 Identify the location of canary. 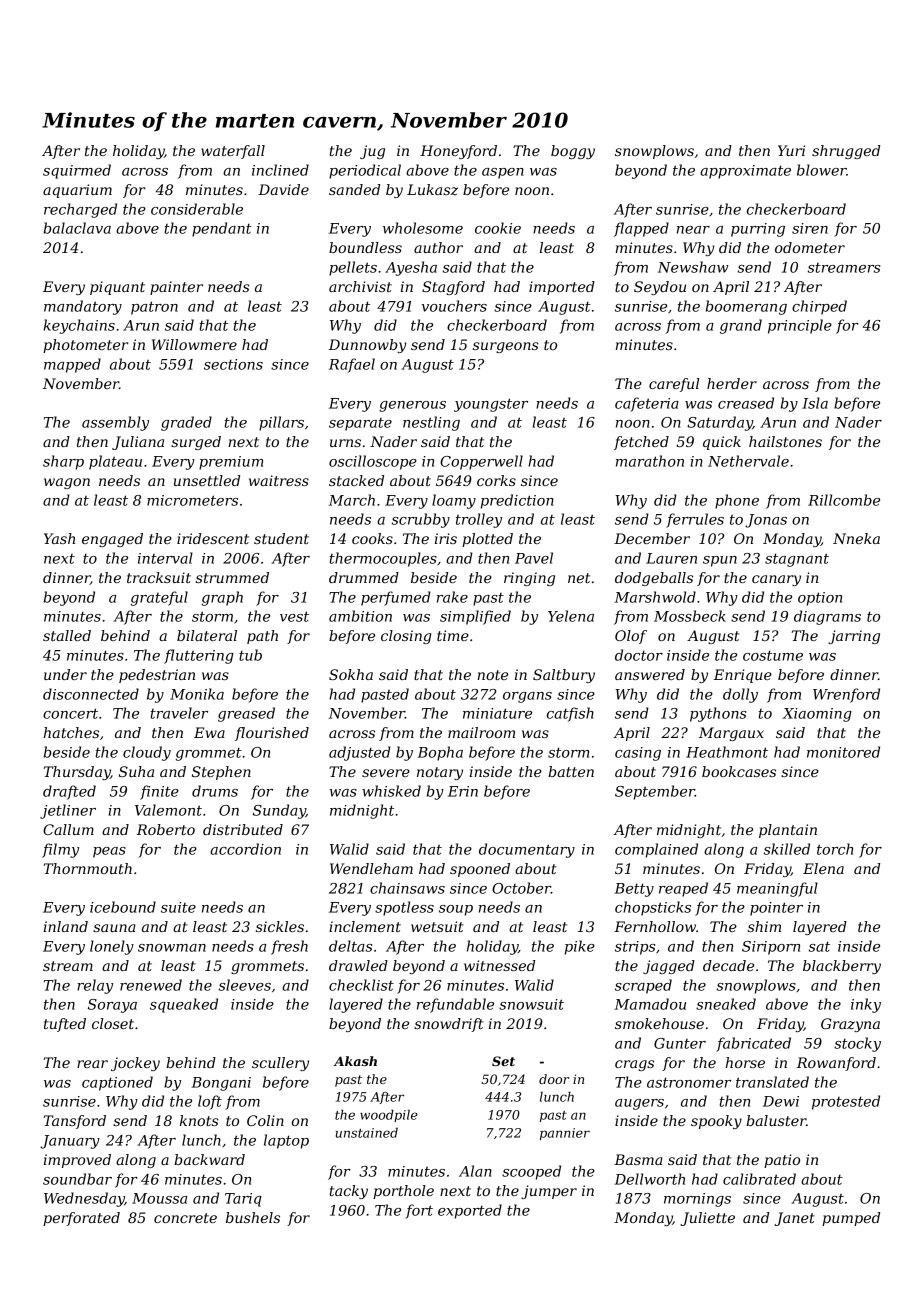
(776, 580).
